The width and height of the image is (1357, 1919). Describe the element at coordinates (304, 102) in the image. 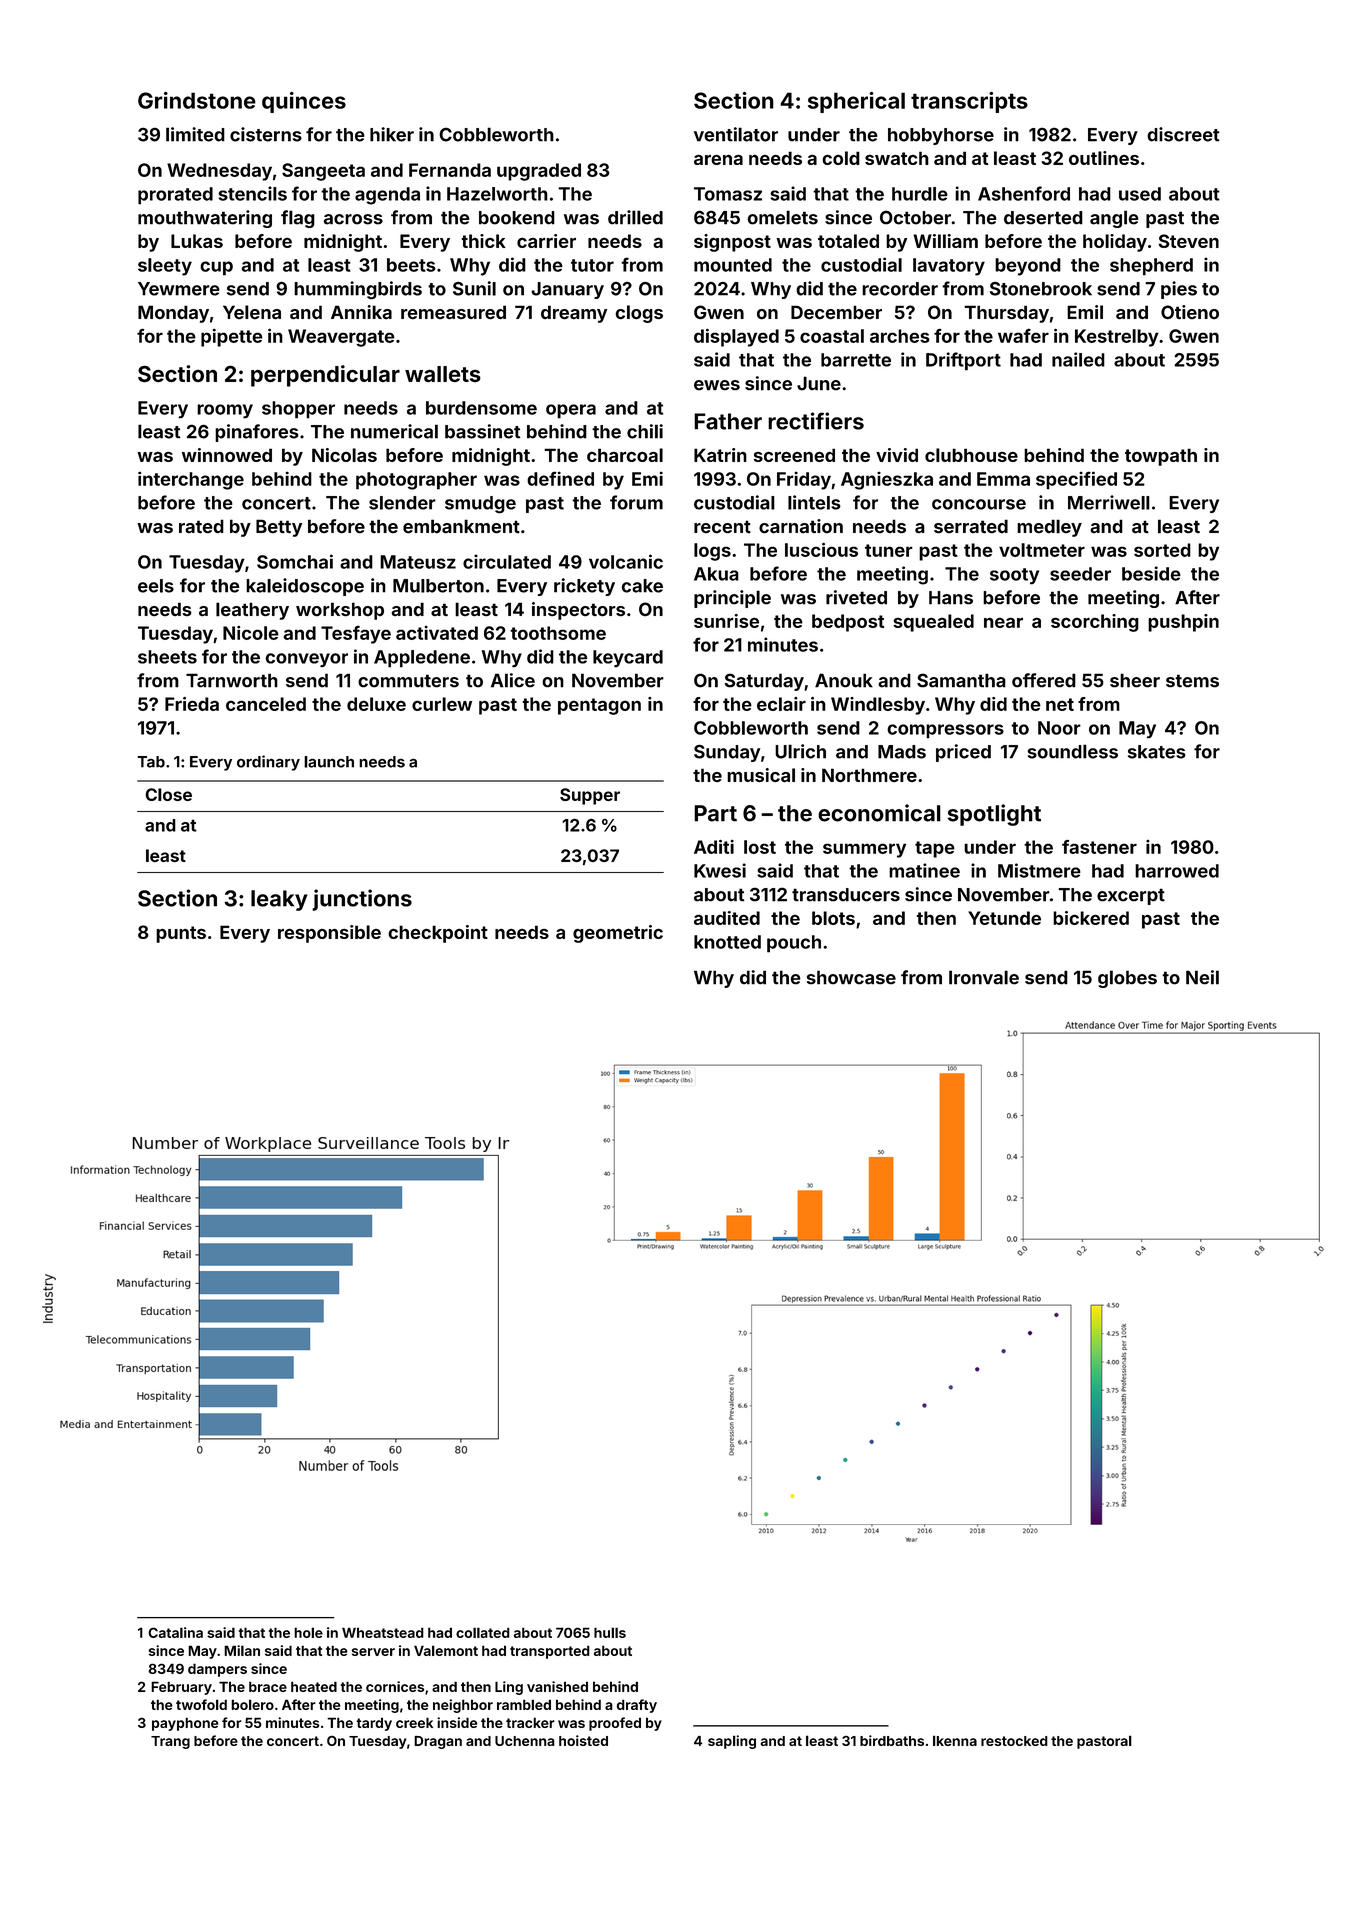

I see `quinces` at that location.
